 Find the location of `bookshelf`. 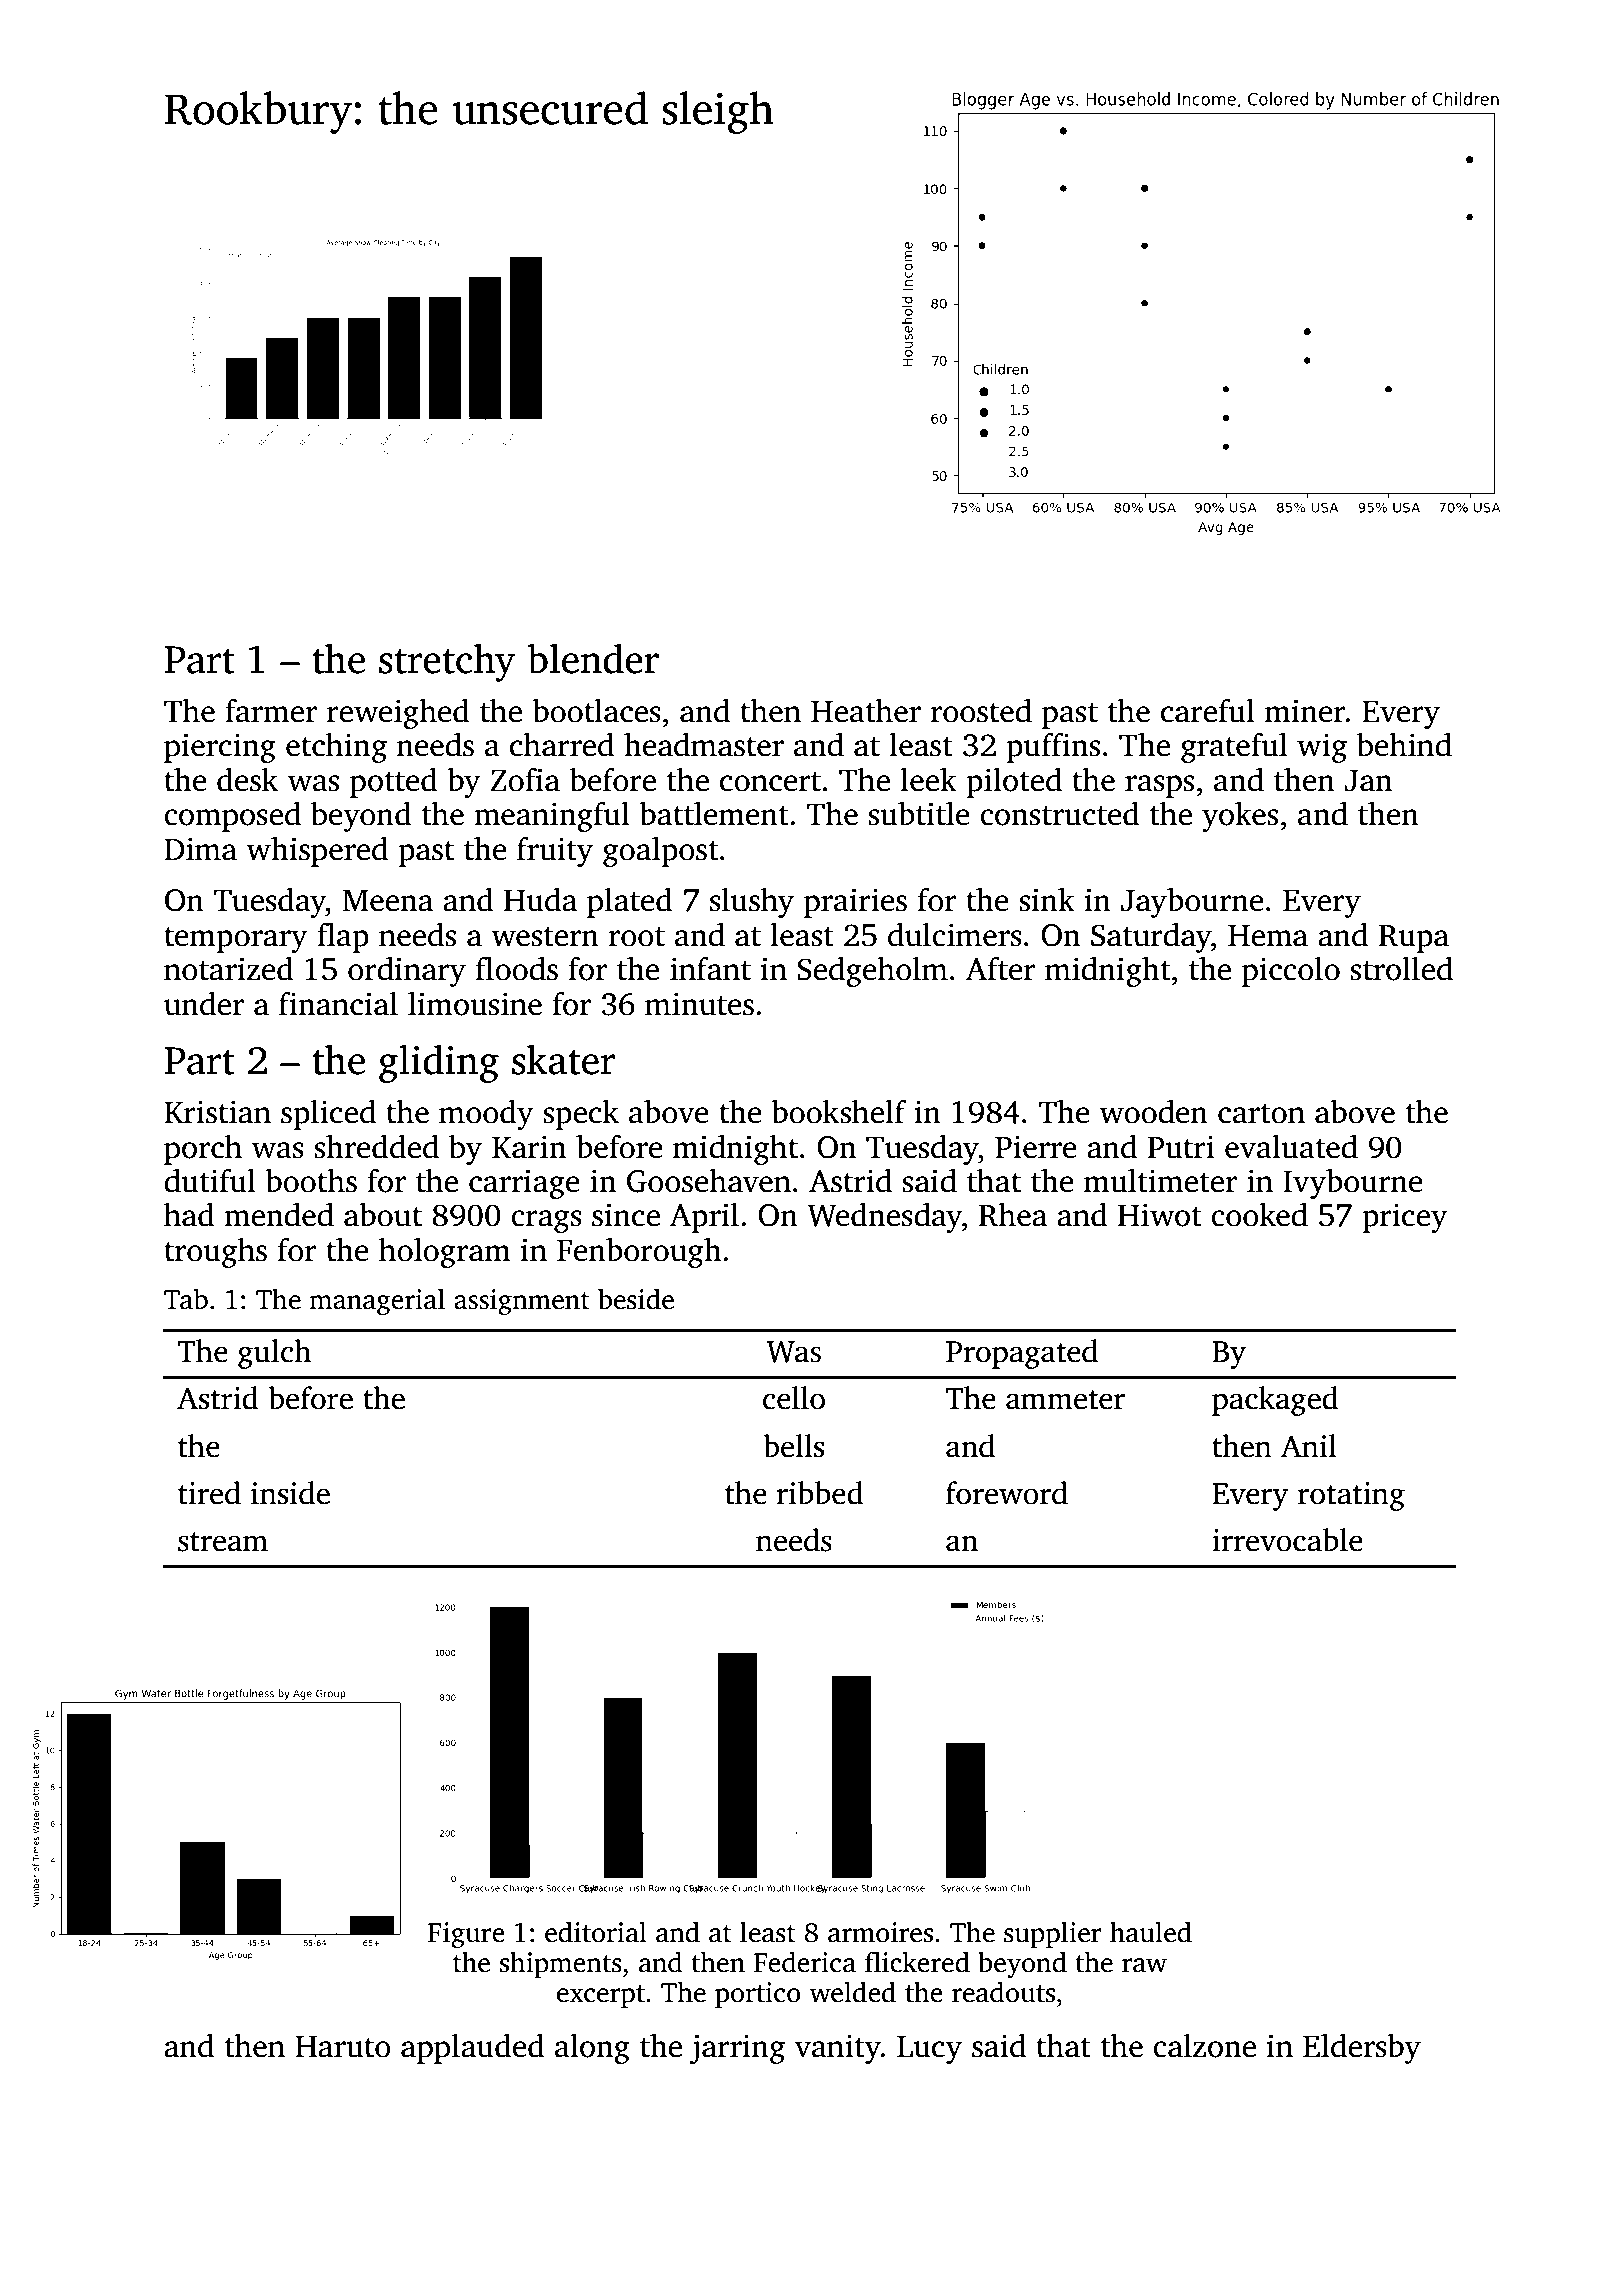

bookshelf is located at coordinates (839, 1112).
